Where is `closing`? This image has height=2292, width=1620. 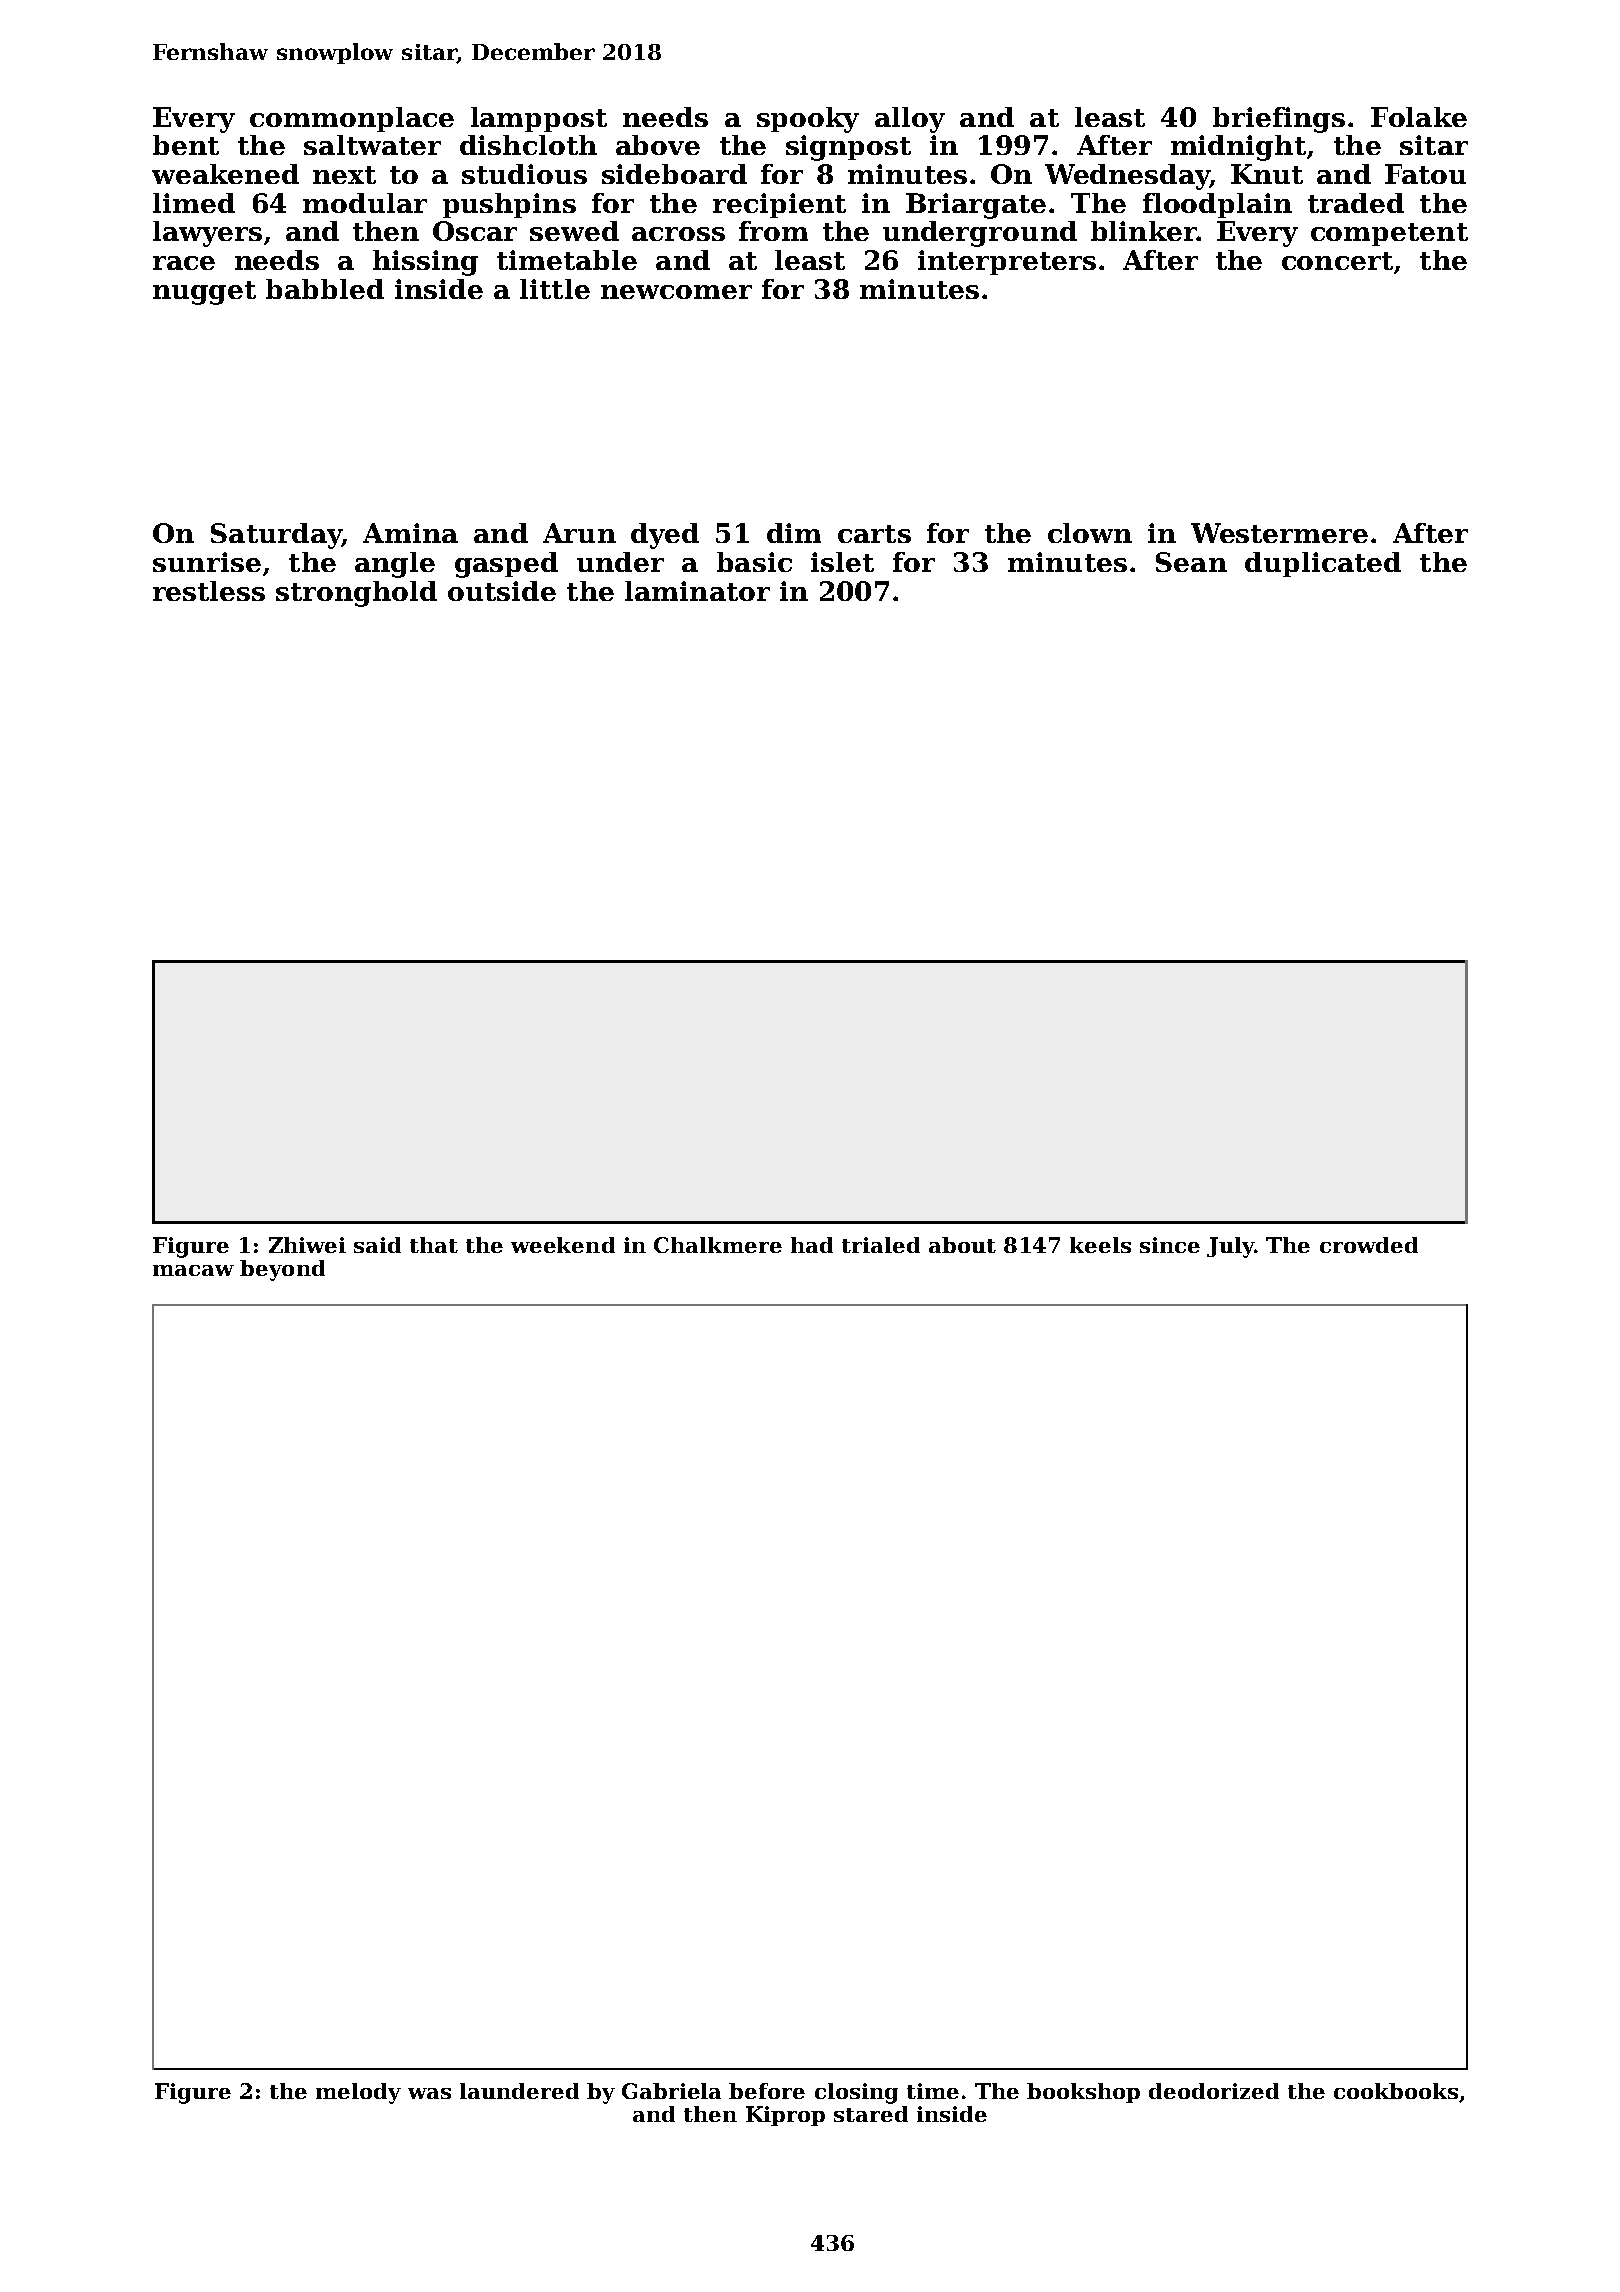 closing is located at coordinates (856, 2093).
